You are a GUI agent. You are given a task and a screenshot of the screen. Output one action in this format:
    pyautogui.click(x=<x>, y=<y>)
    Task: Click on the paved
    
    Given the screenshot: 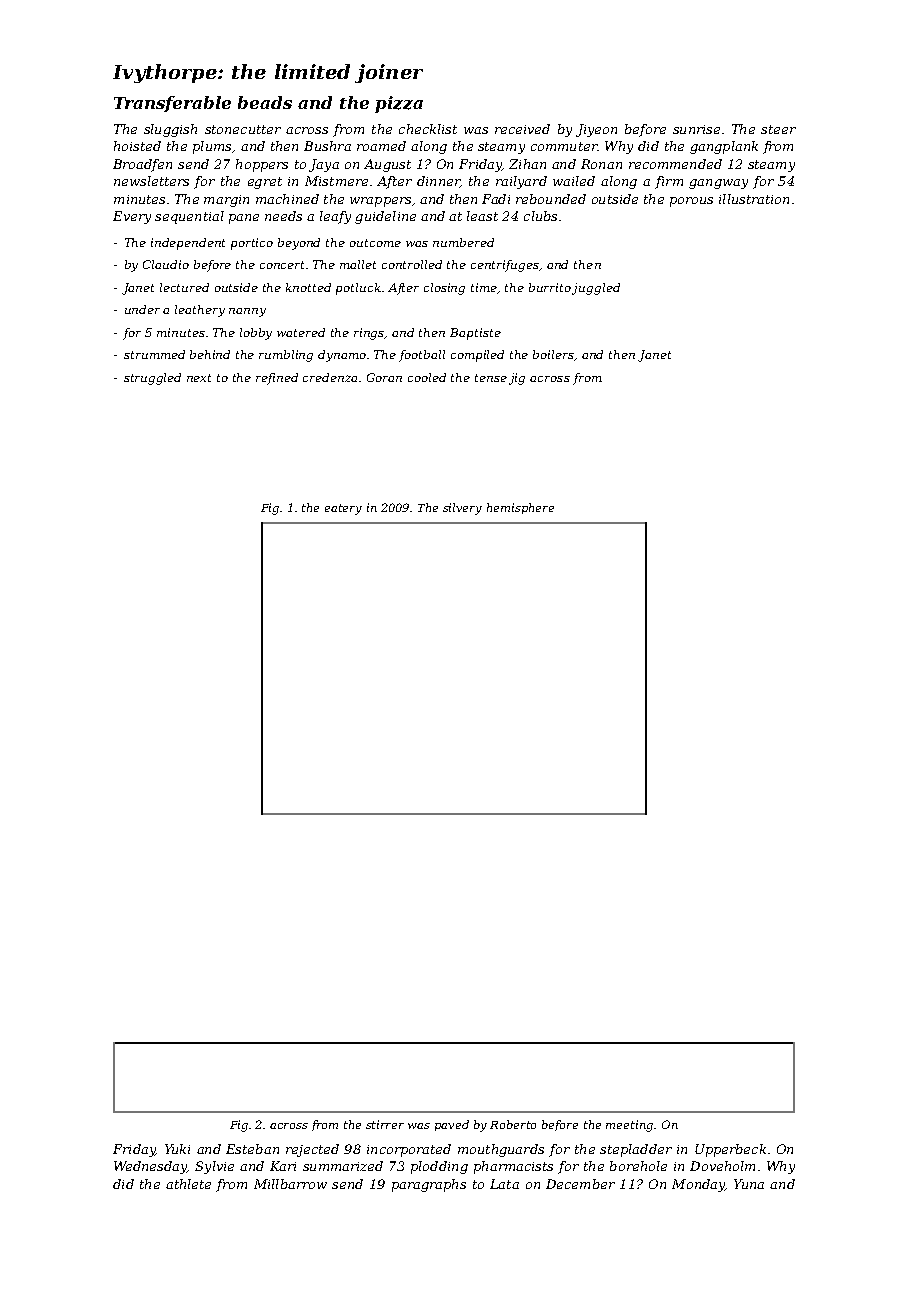 What is the action you would take?
    pyautogui.click(x=452, y=1125)
